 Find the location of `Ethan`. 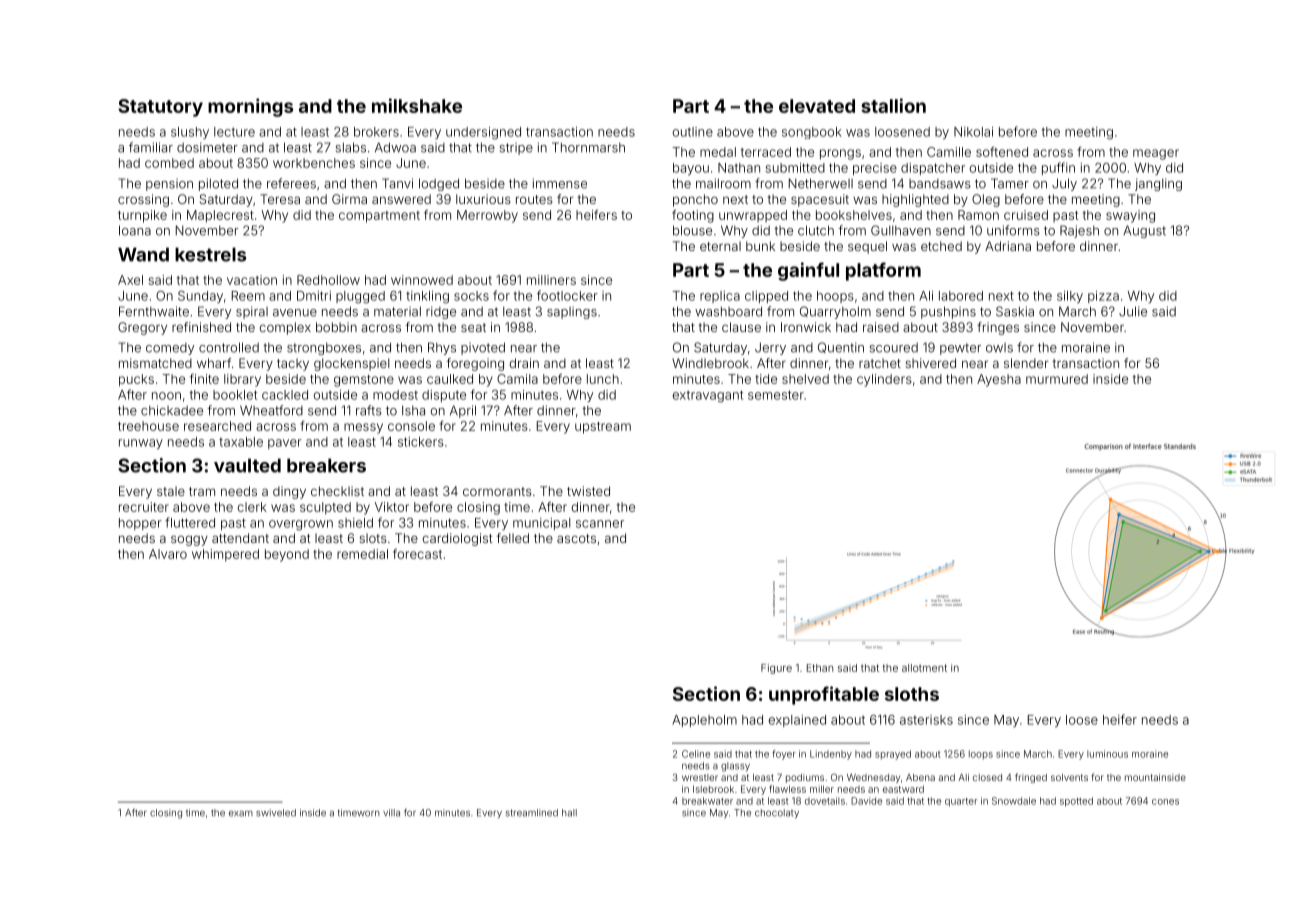

Ethan is located at coordinates (820, 668).
